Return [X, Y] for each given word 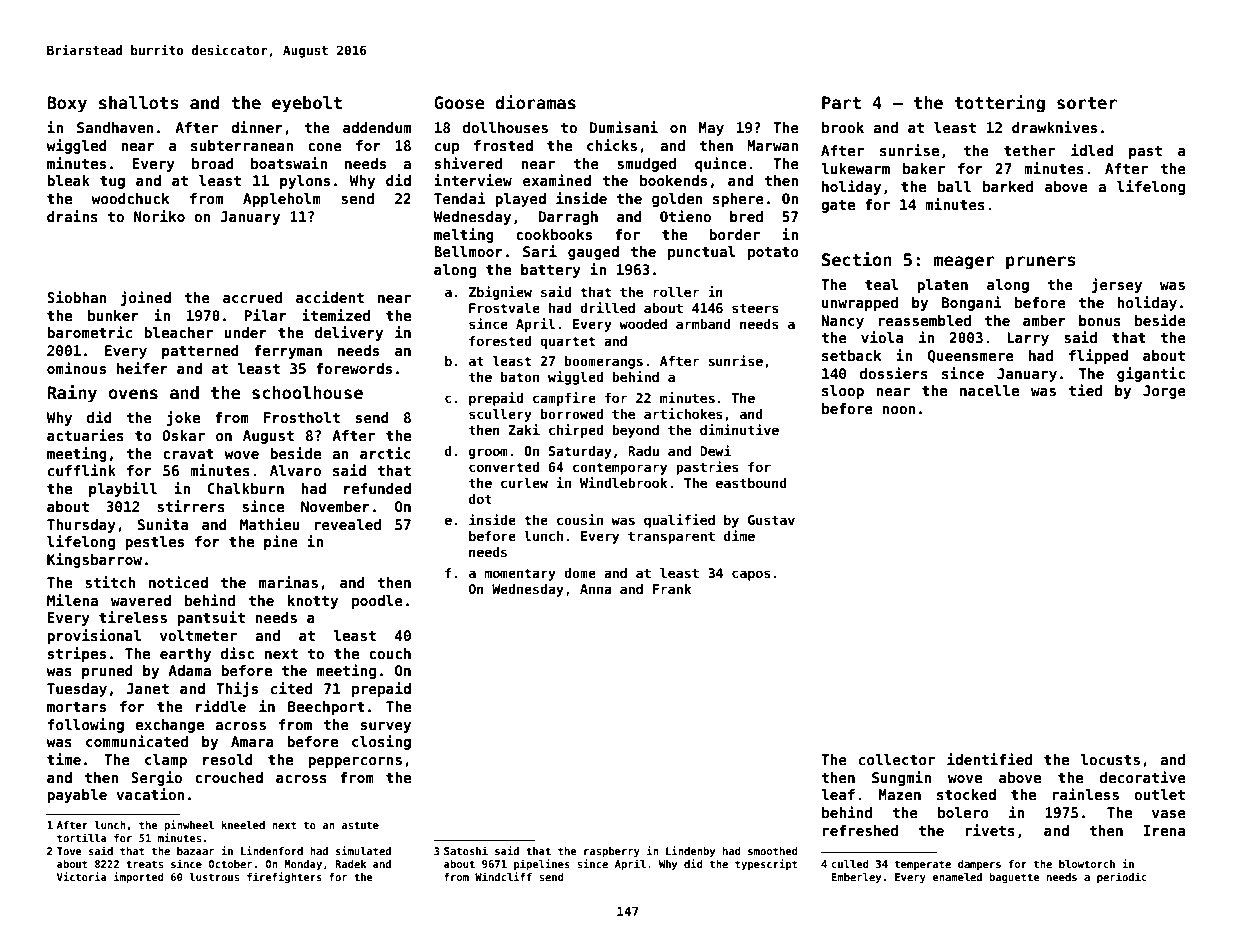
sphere [738, 200]
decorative [1143, 777]
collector [897, 759]
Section [857, 259]
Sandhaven [115, 127]
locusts [1110, 759]
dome [580, 573]
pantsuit [211, 618]
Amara [252, 741]
